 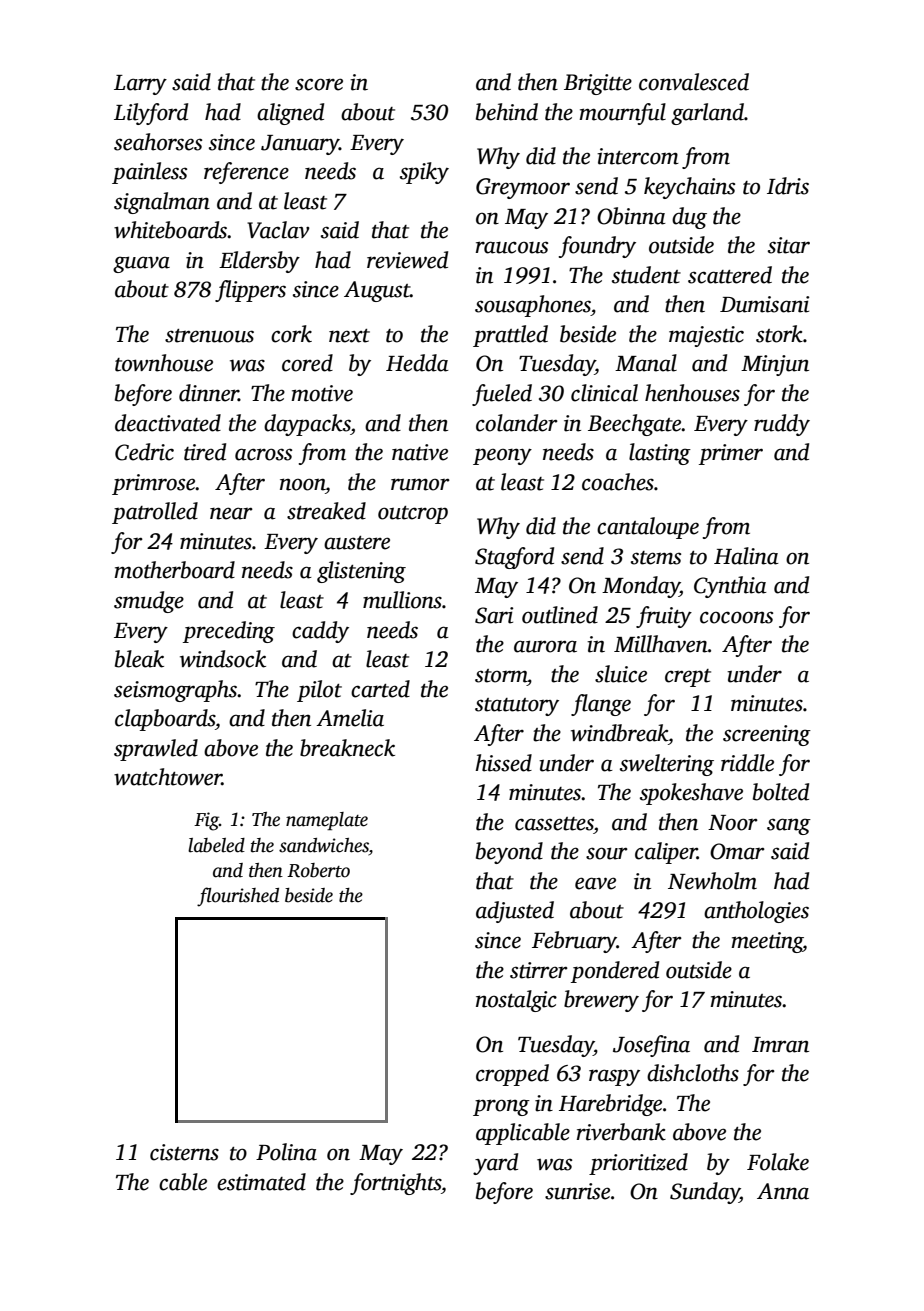 What do you see at coordinates (184, 1152) in the screenshot?
I see `cisterns` at bounding box center [184, 1152].
